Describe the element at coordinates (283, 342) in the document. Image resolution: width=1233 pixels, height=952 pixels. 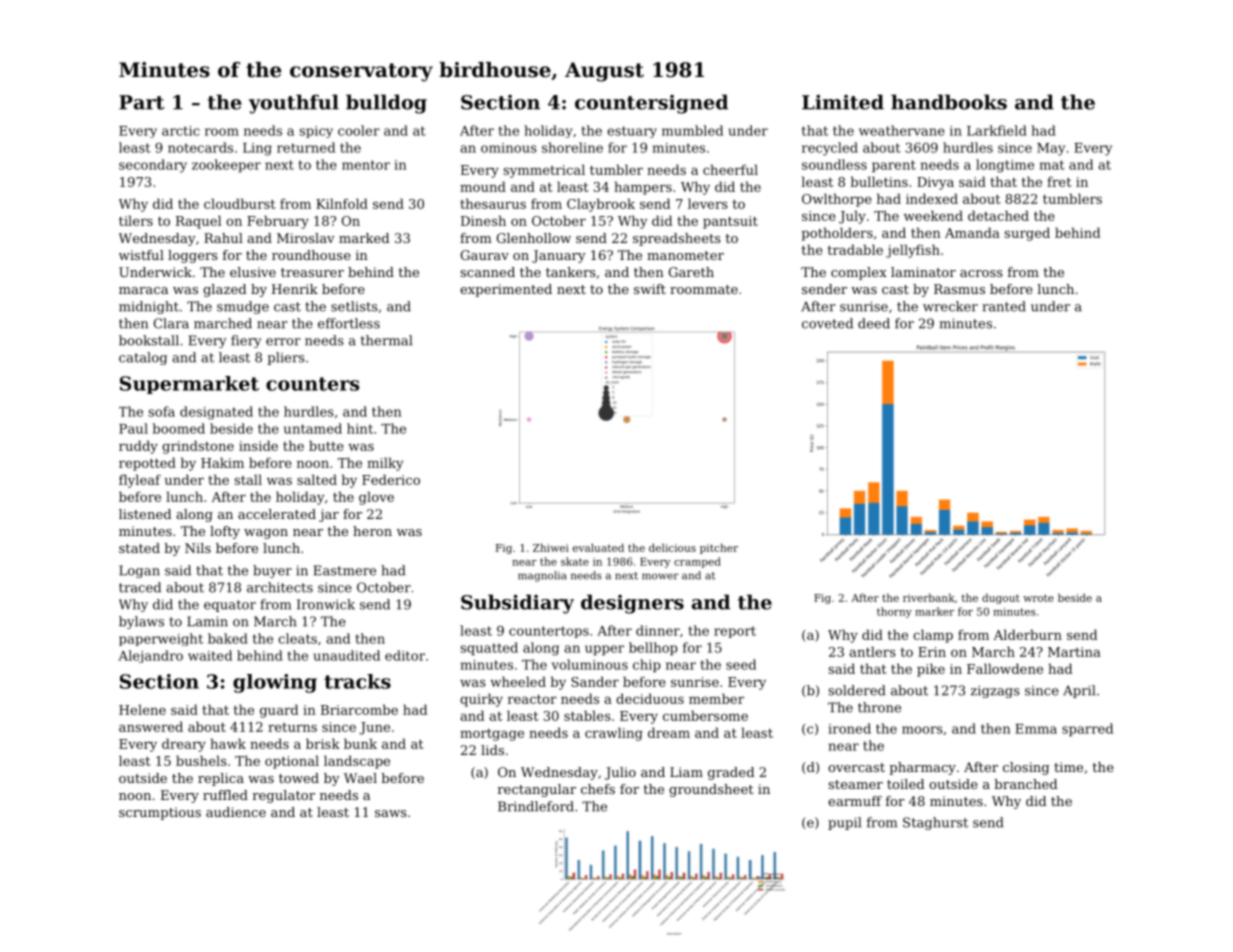
I see `error` at that location.
